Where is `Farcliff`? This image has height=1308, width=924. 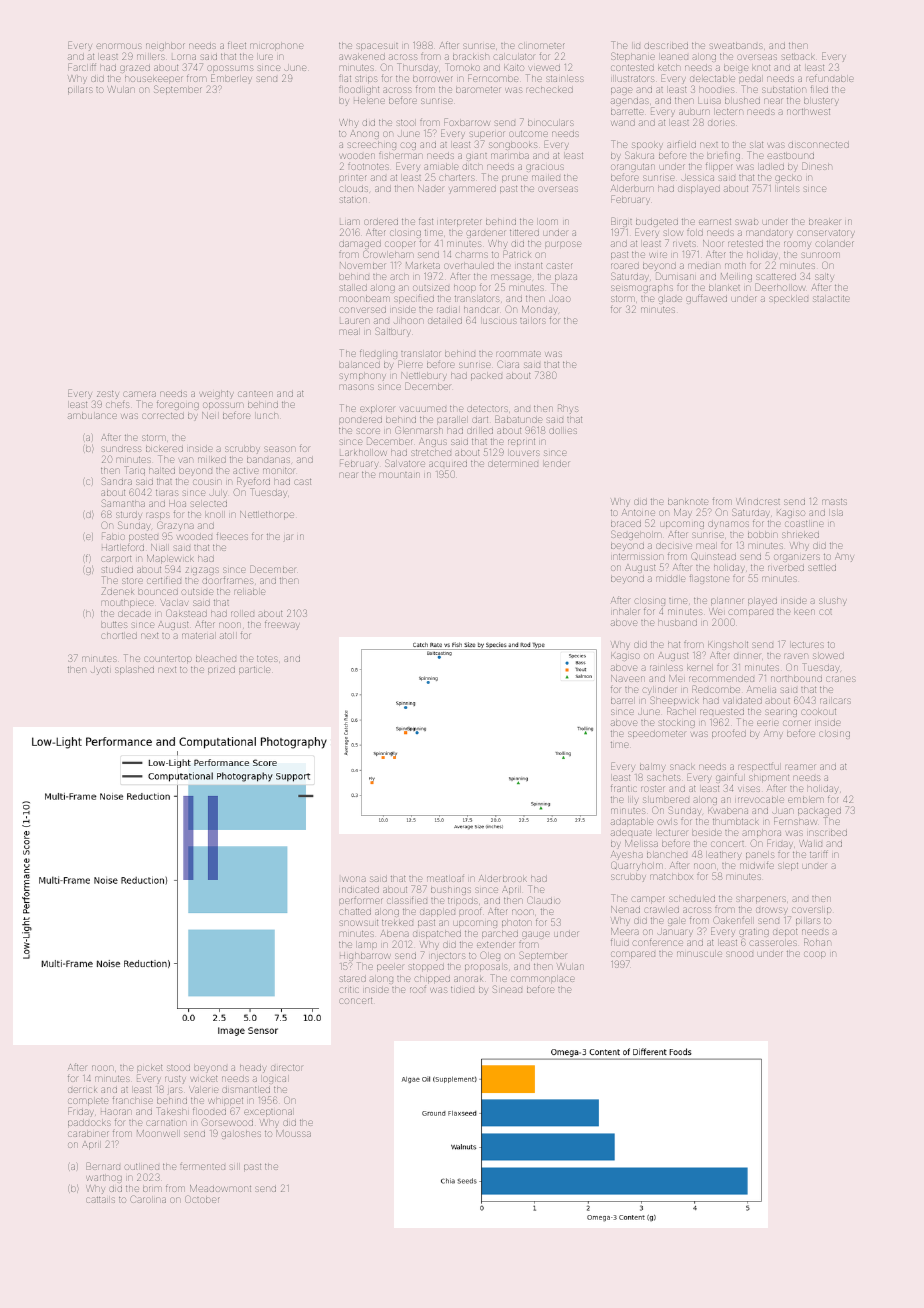
Farcliff is located at coordinates (82, 67).
